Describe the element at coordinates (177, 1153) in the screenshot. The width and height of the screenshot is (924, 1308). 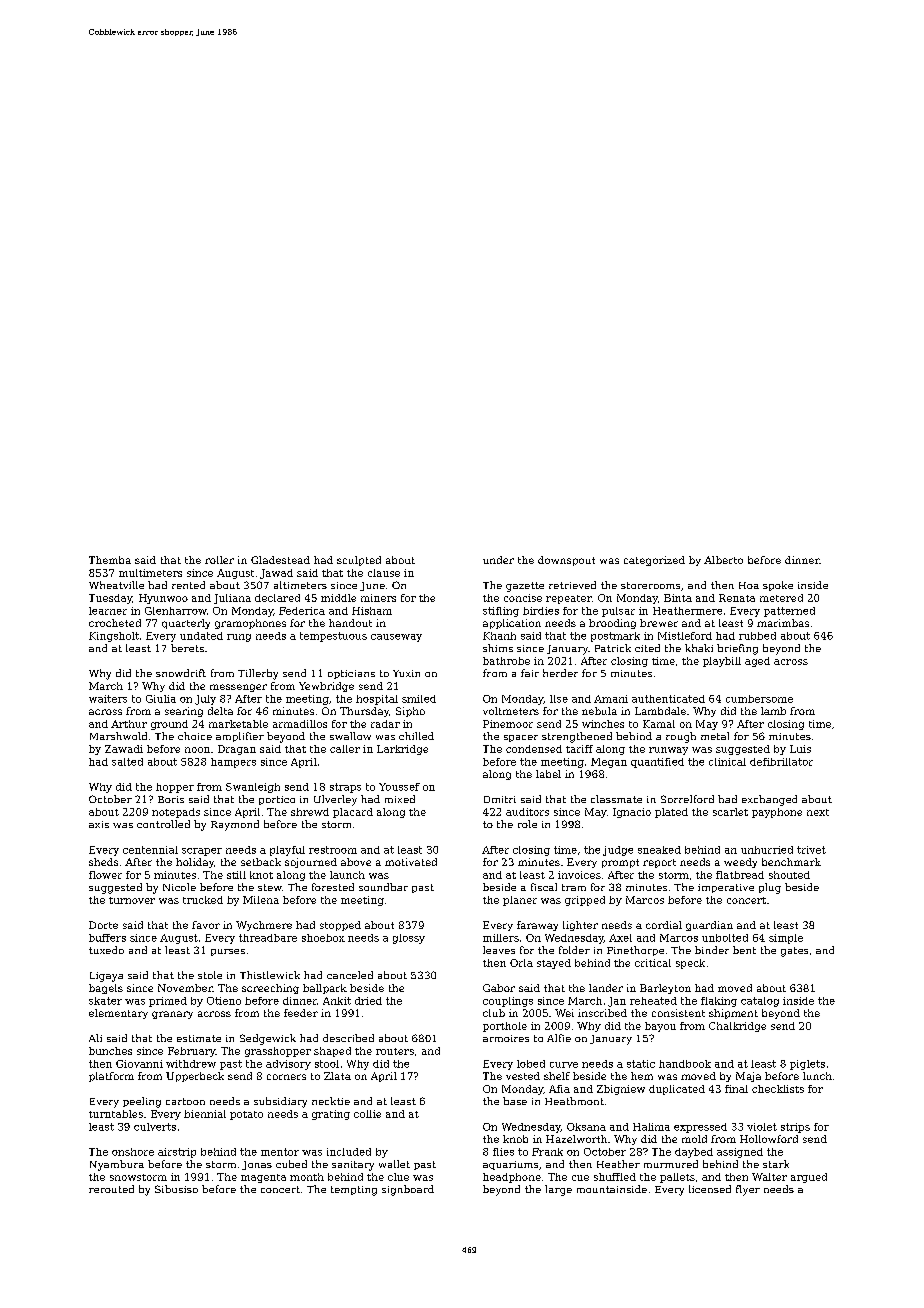
I see `airstrip` at that location.
